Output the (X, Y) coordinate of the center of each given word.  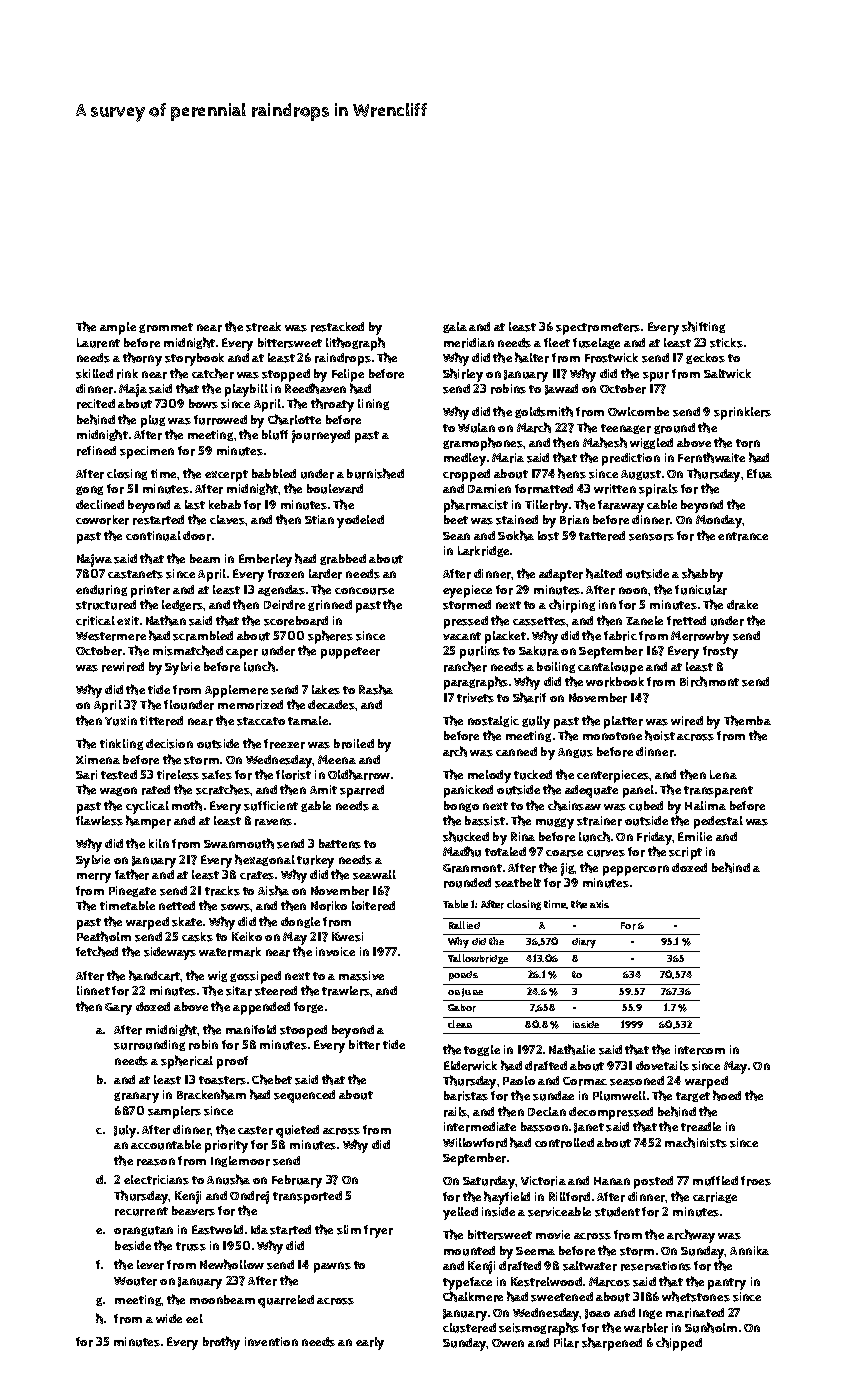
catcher (213, 373)
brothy (221, 1343)
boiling (556, 667)
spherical (187, 1062)
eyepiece (467, 591)
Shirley (463, 375)
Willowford (475, 1143)
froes (756, 1181)
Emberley (265, 560)
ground (674, 428)
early (370, 1343)
